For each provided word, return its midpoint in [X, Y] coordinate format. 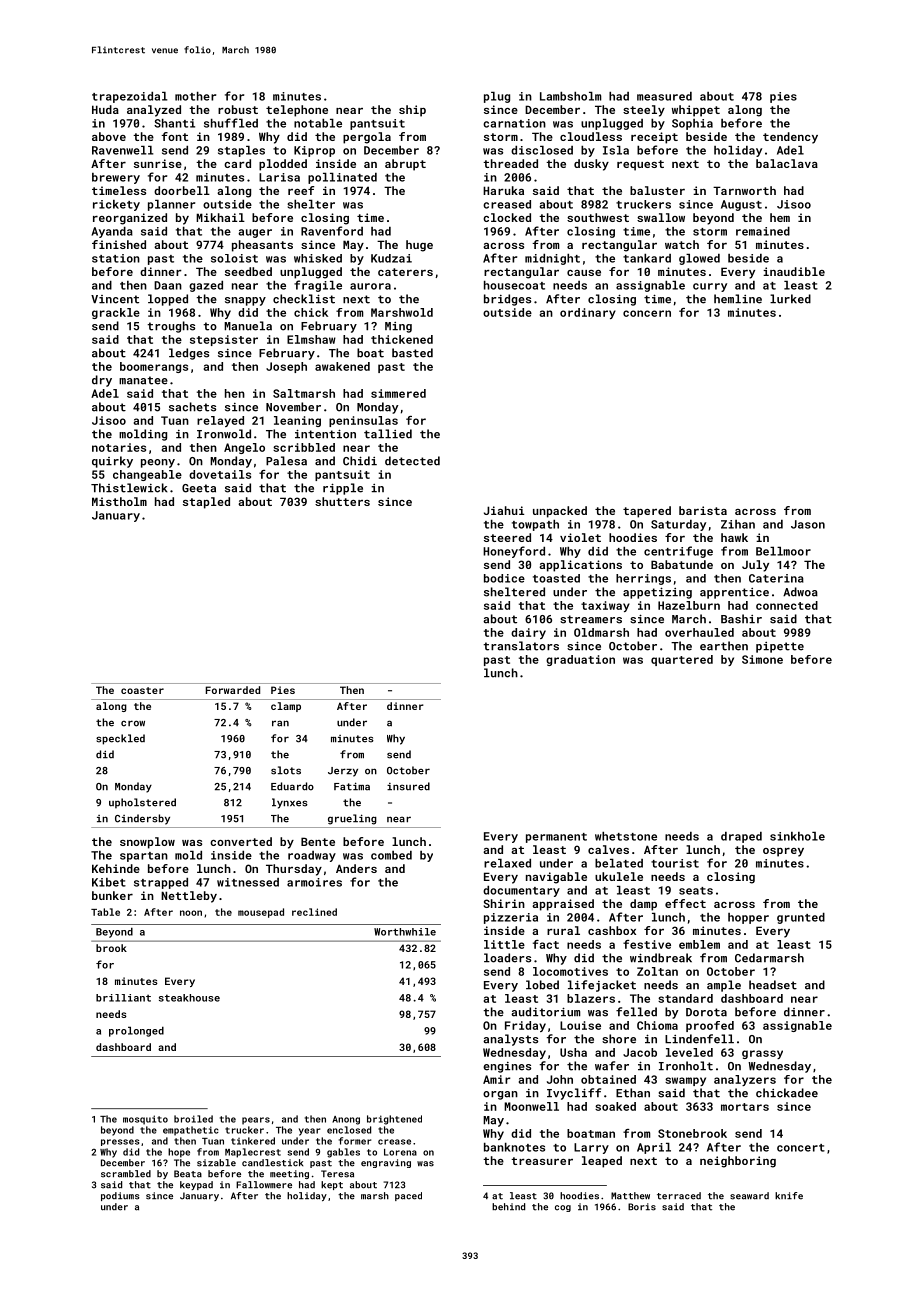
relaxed [507, 863]
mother [195, 96]
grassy [762, 1054]
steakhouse [189, 998]
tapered [647, 512]
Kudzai [391, 258]
